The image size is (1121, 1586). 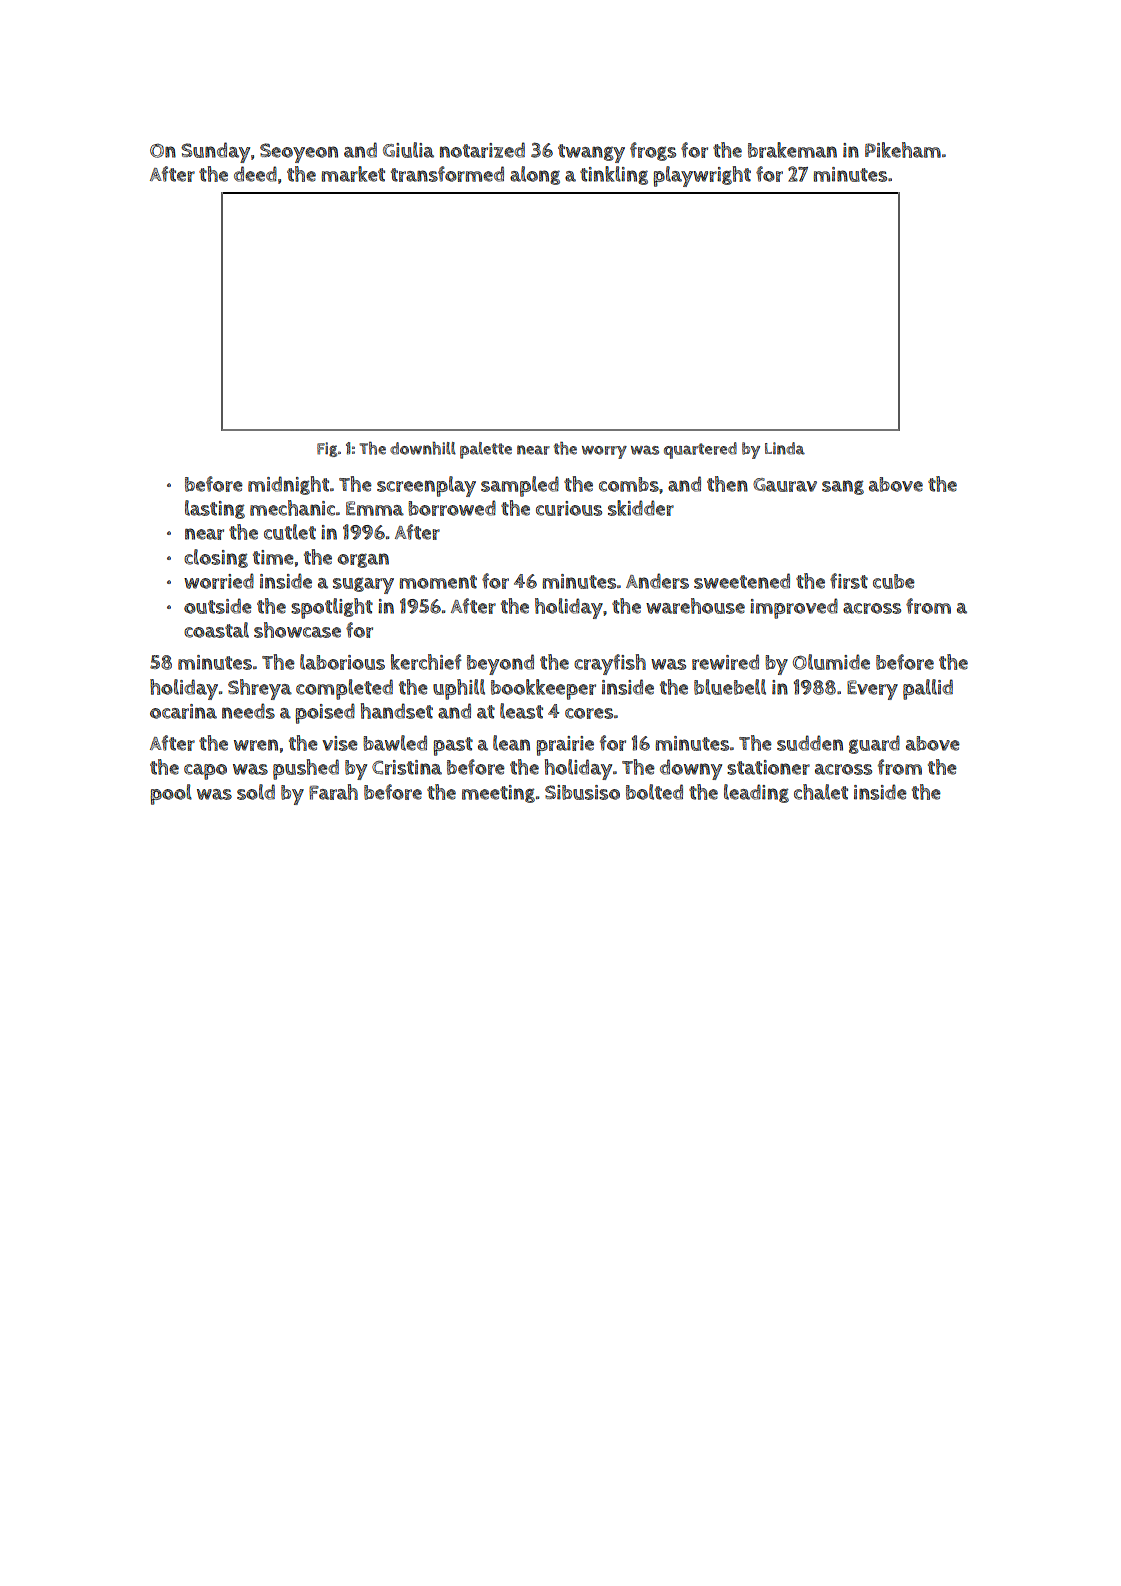 What do you see at coordinates (482, 150) in the document?
I see `notarized` at bounding box center [482, 150].
